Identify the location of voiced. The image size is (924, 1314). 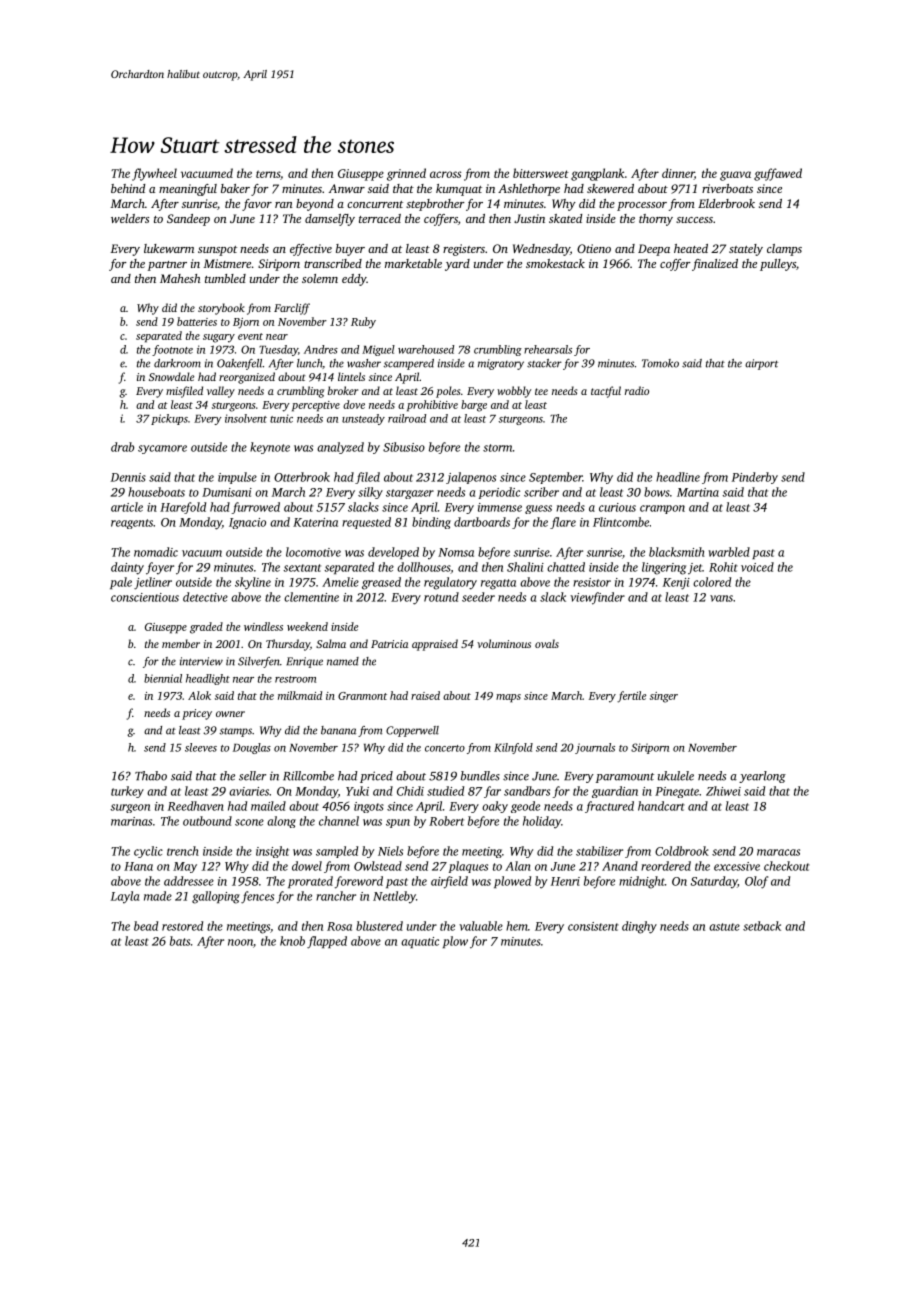
(757, 567).
